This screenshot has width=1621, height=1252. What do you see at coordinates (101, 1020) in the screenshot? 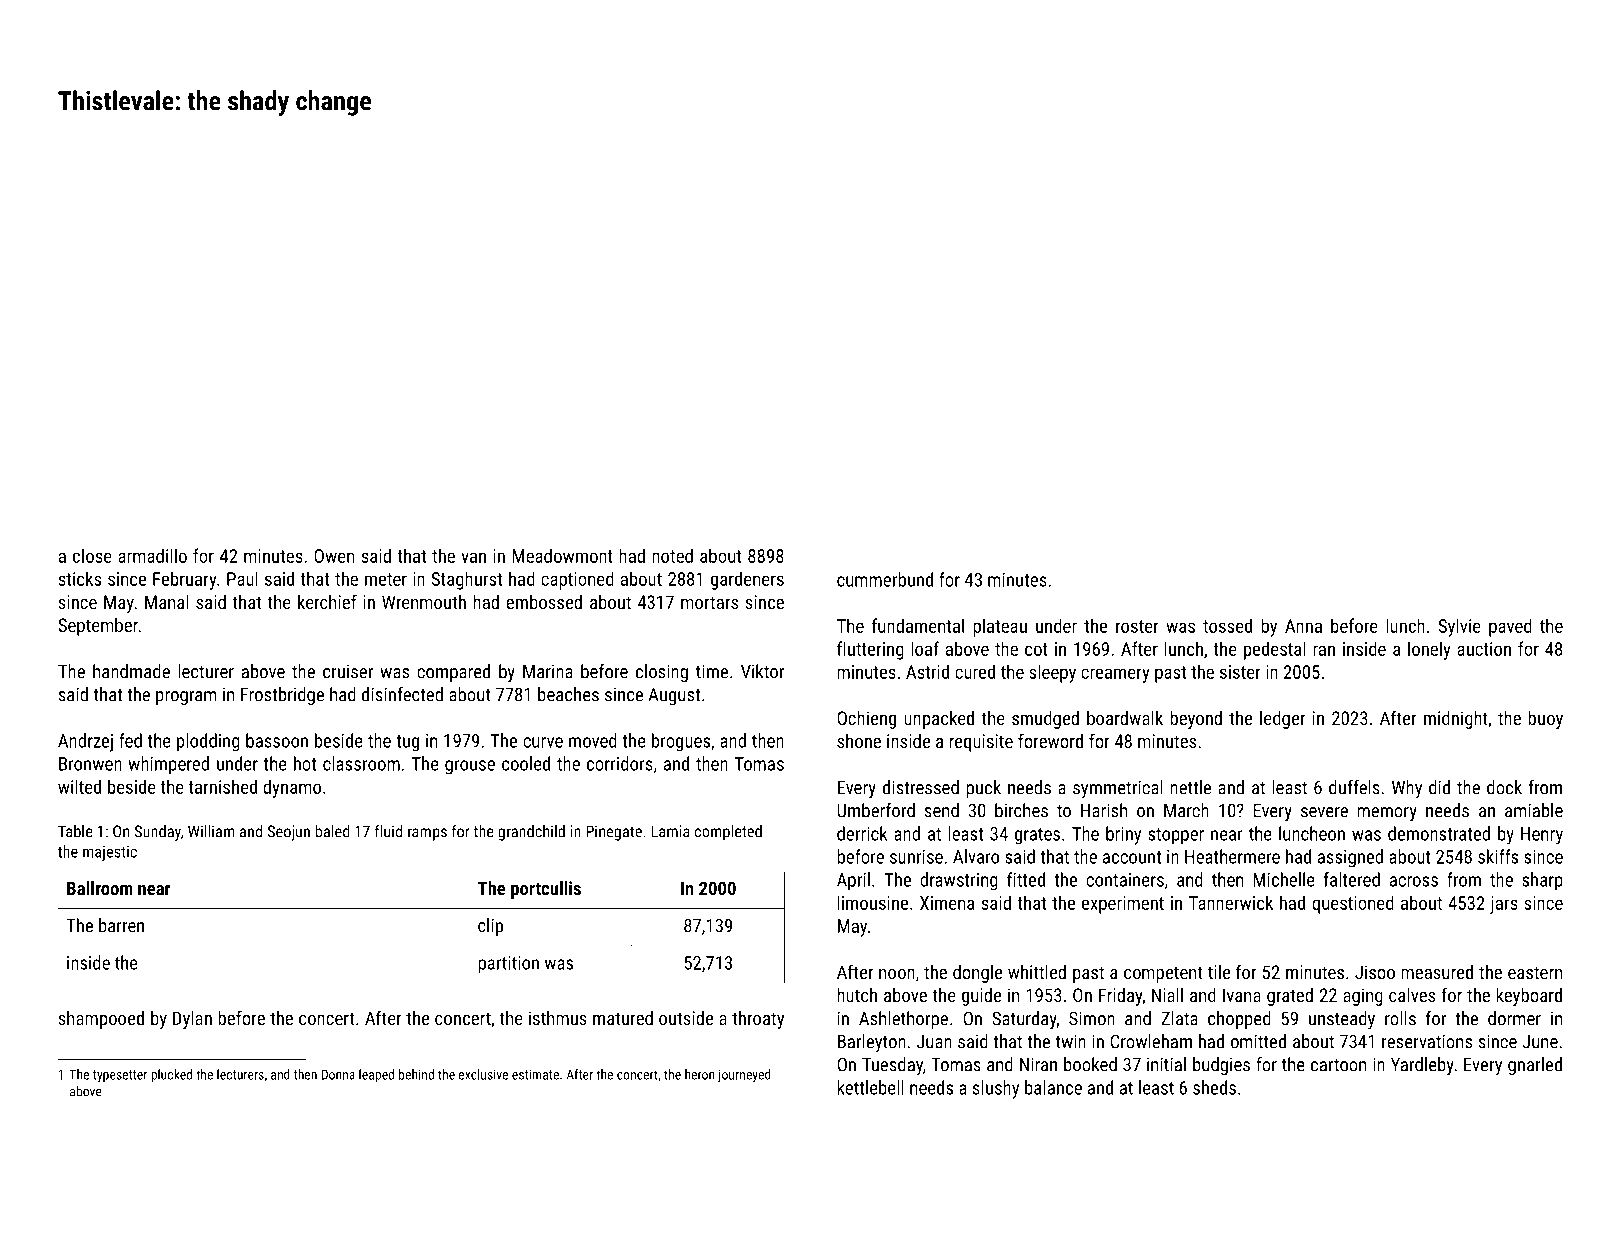
I see `shampooed` at bounding box center [101, 1020].
